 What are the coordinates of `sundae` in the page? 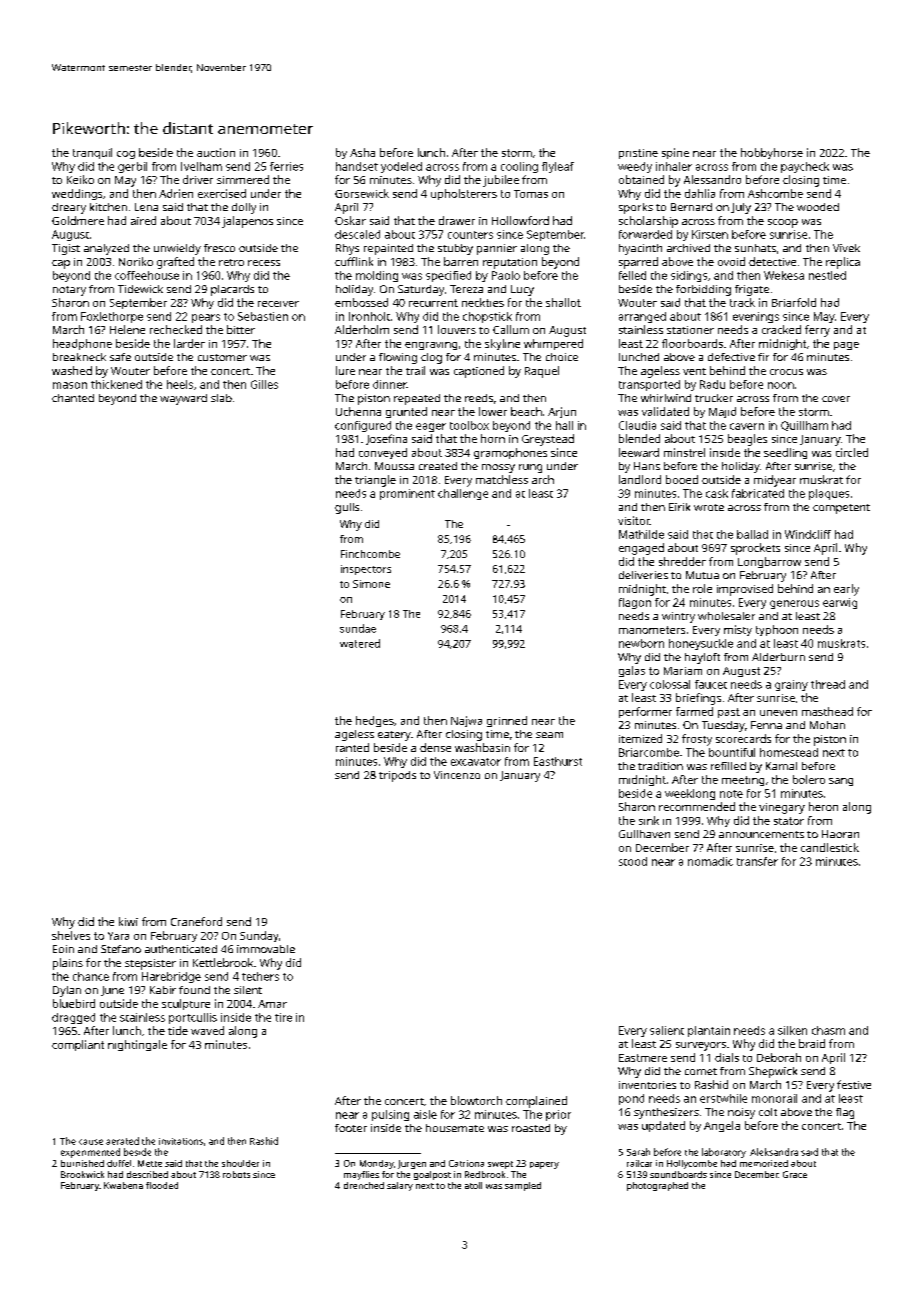 It's located at (358, 628).
